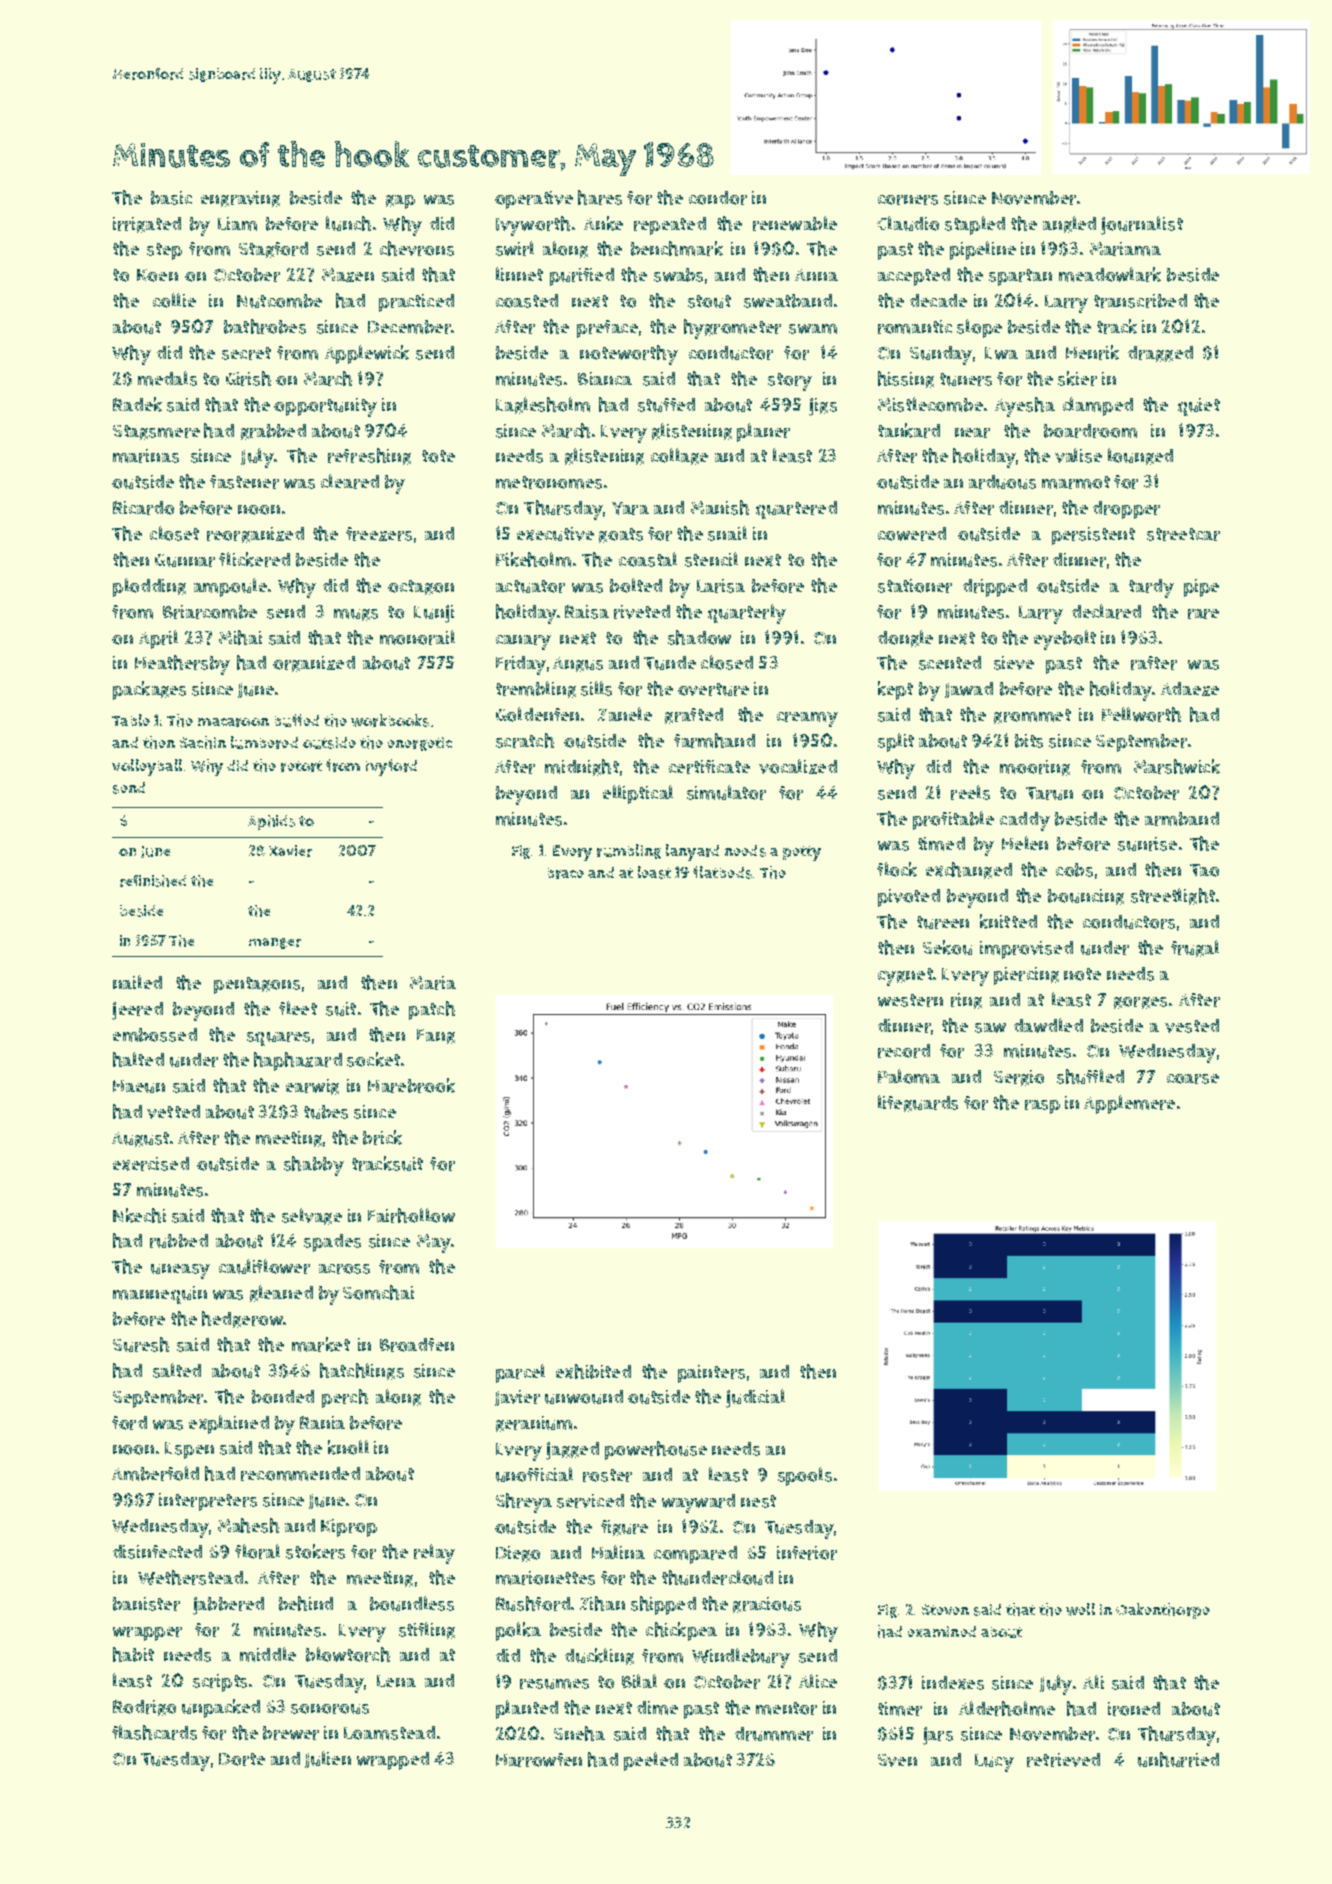 This screenshot has width=1332, height=1884. I want to click on preface, so click(607, 329).
